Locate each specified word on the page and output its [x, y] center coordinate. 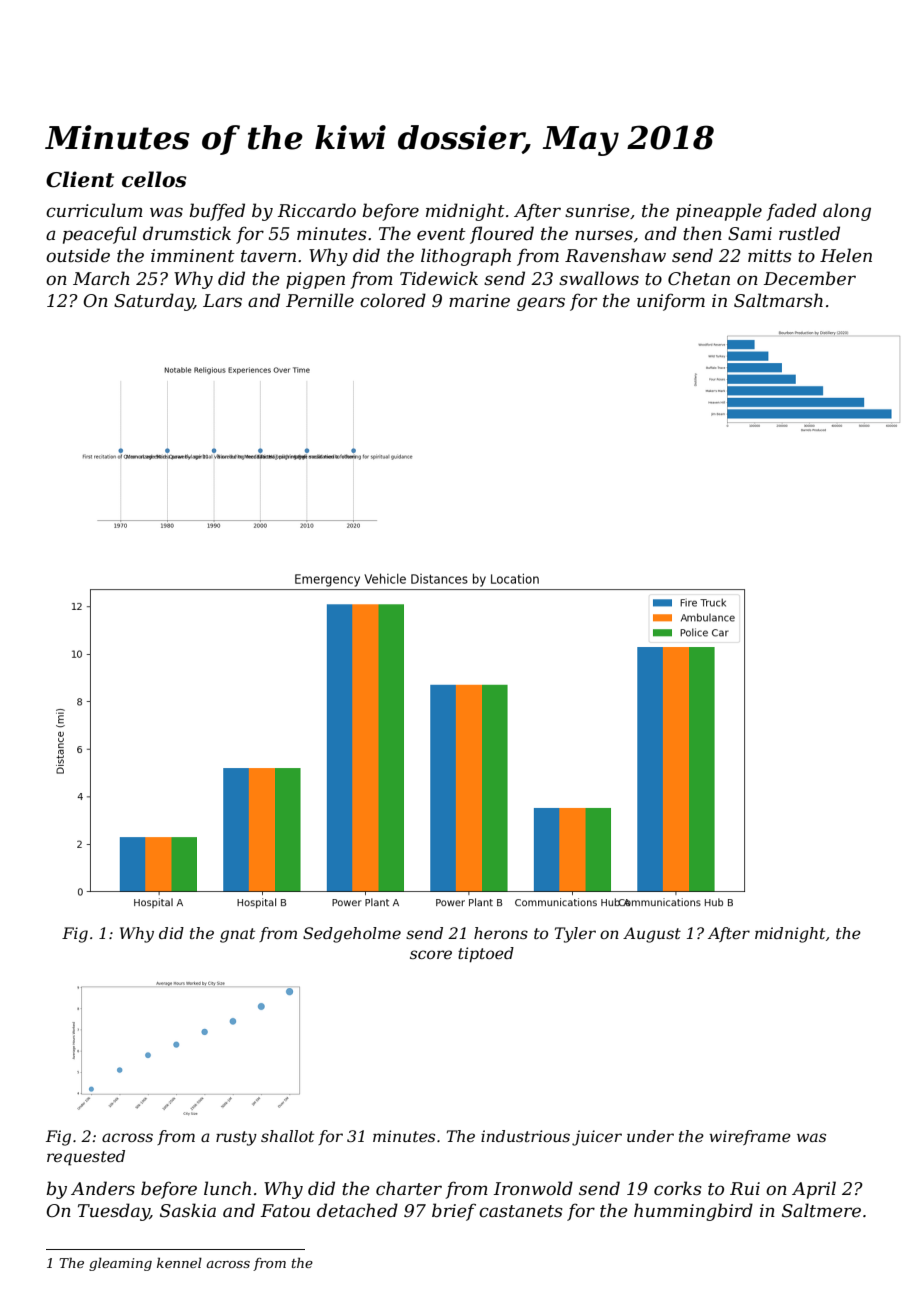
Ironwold [533, 1188]
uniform [671, 302]
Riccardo [317, 210]
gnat [237, 935]
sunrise [597, 210]
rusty [236, 1138]
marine [479, 301]
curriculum [94, 210]
